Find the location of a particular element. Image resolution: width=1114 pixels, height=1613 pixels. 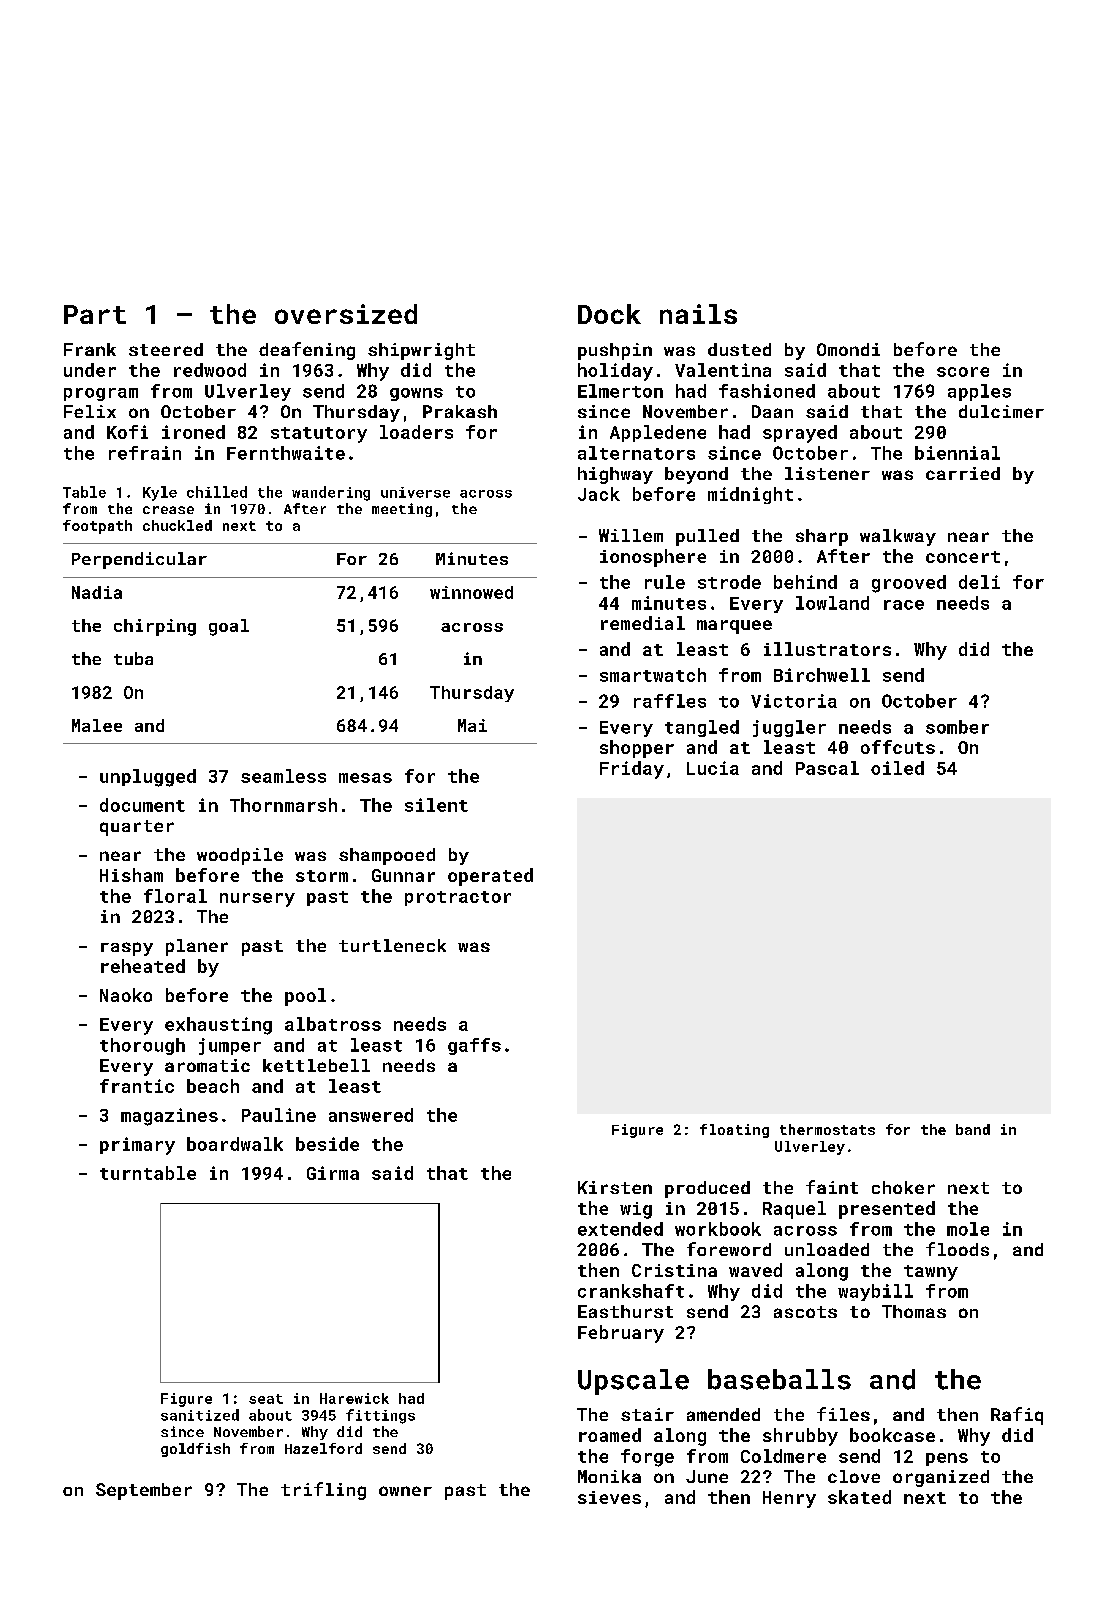

Naoko is located at coordinates (126, 995).
